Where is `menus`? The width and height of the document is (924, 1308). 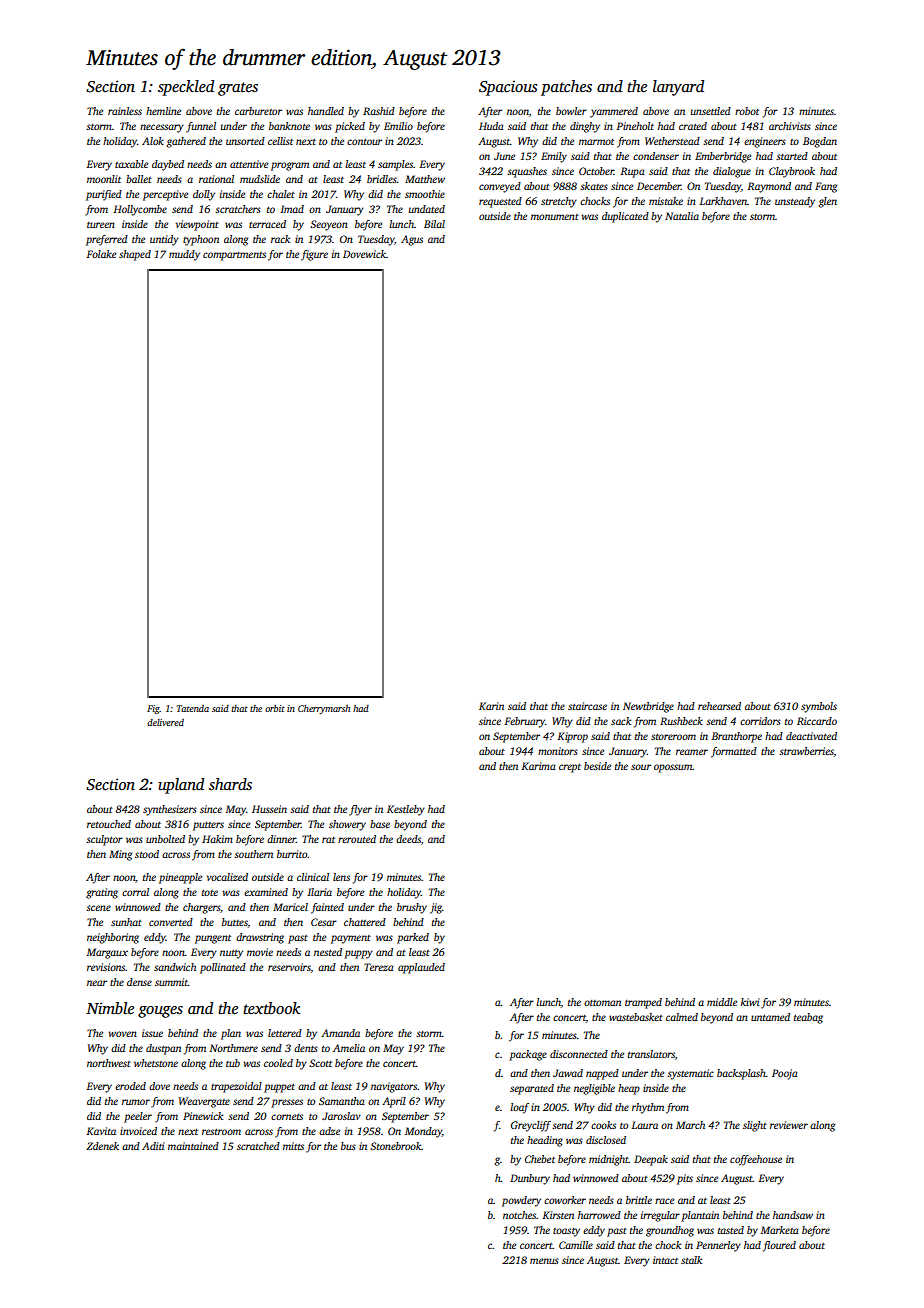 menus is located at coordinates (544, 1261).
